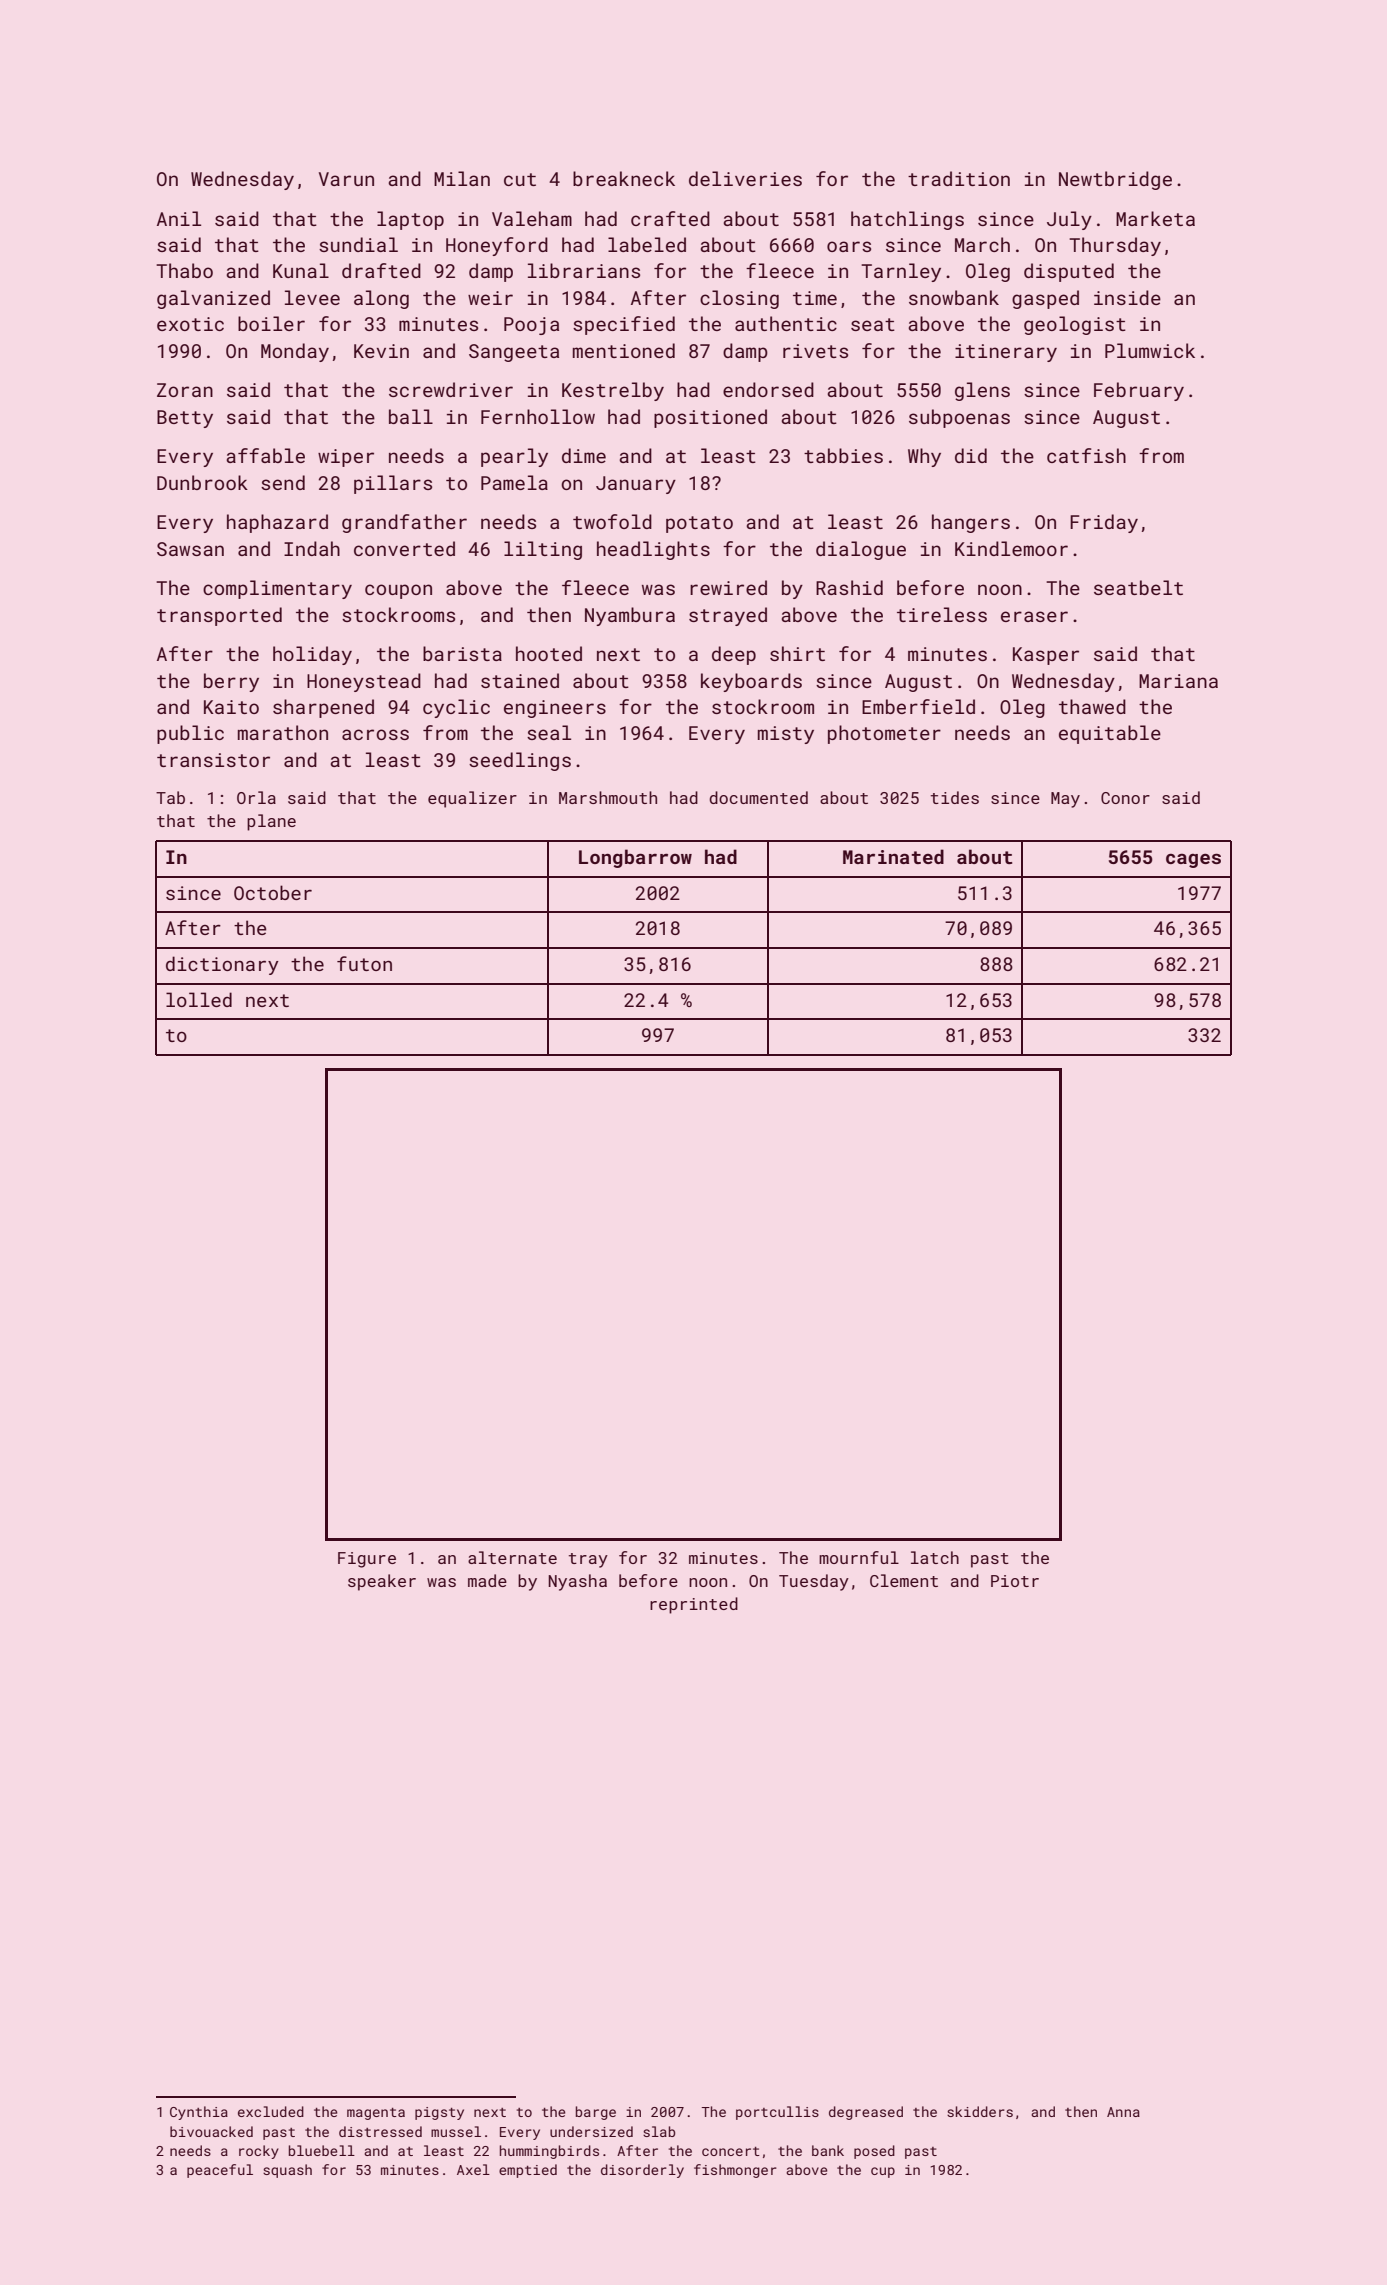  Describe the element at coordinates (520, 179) in the screenshot. I see `cut` at that location.
